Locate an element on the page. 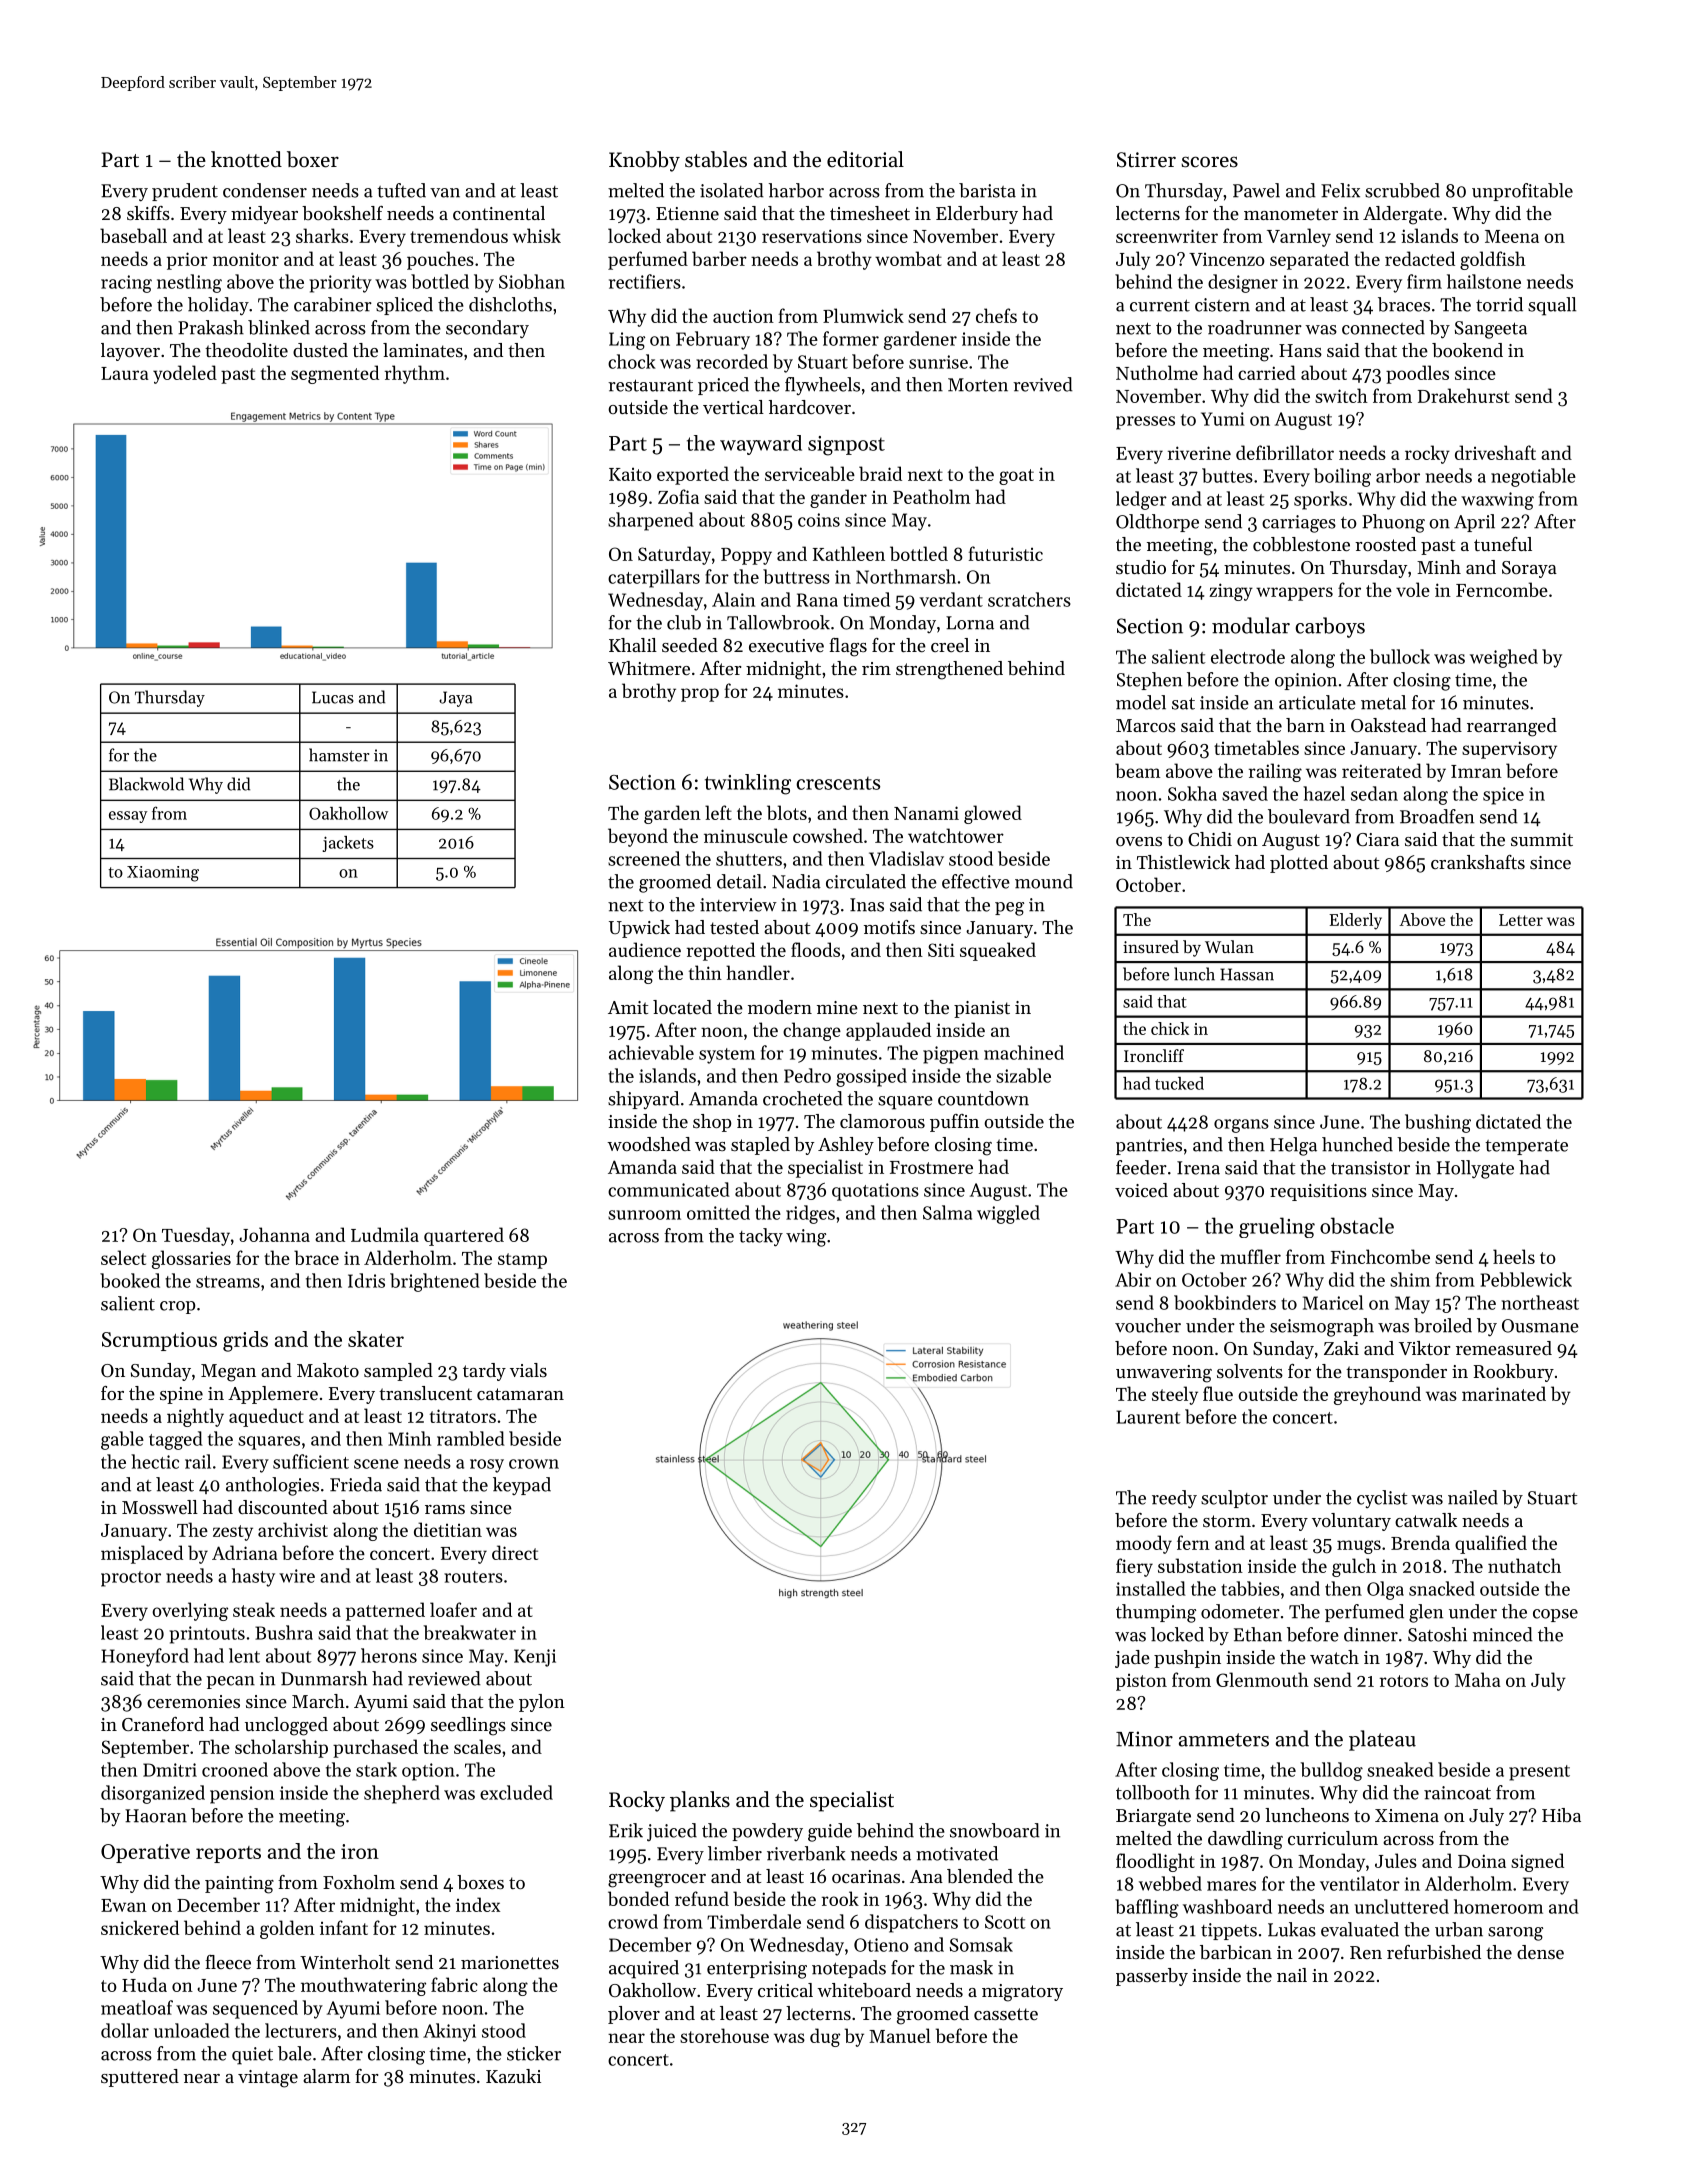 The width and height of the page is (1683, 2178). wiggled is located at coordinates (1008, 1214).
